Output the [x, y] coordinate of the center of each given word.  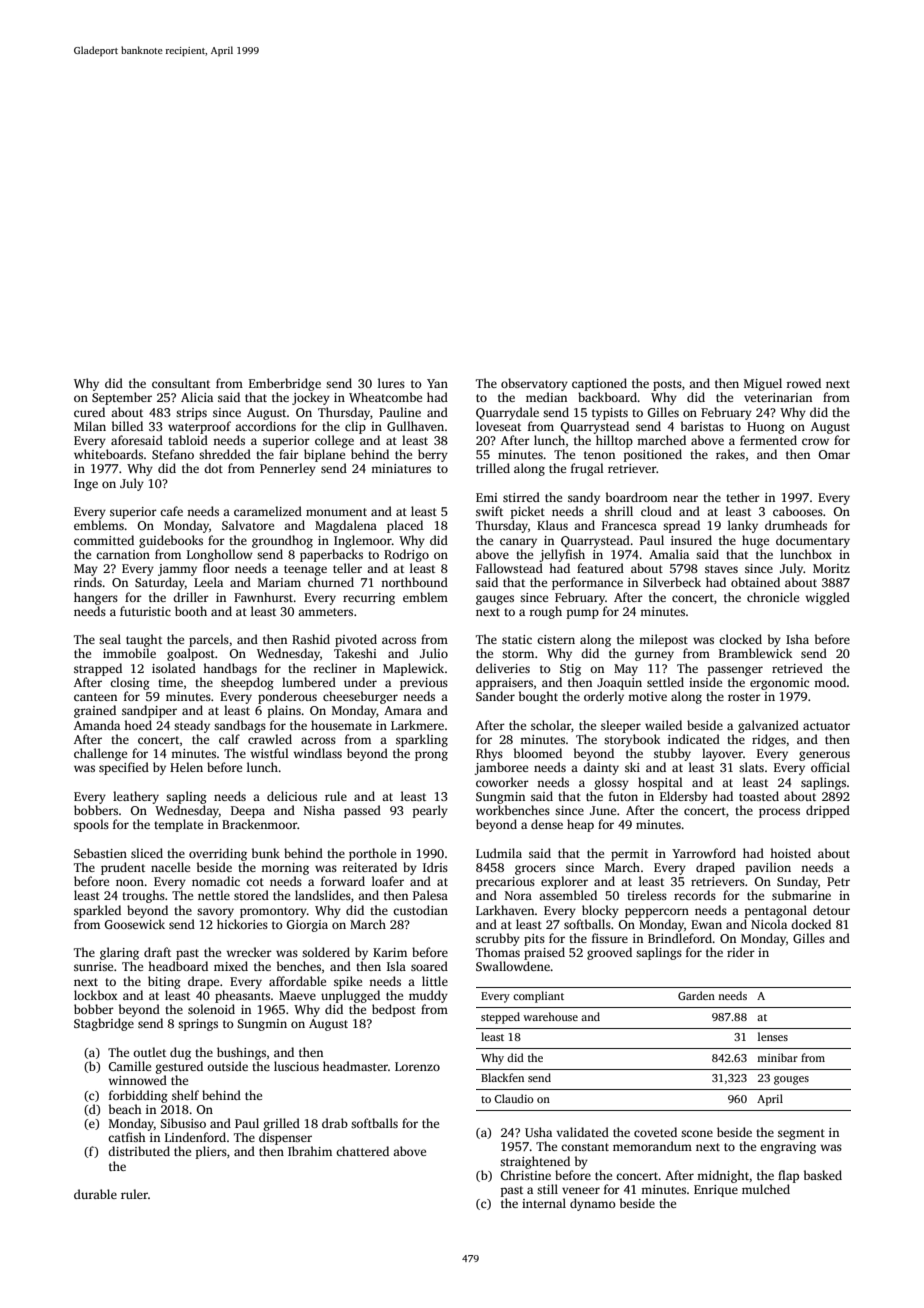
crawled [270, 739]
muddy [428, 996]
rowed [803, 383]
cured [89, 412]
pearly [430, 811]
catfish [127, 1137]
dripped [828, 811]
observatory [534, 384]
